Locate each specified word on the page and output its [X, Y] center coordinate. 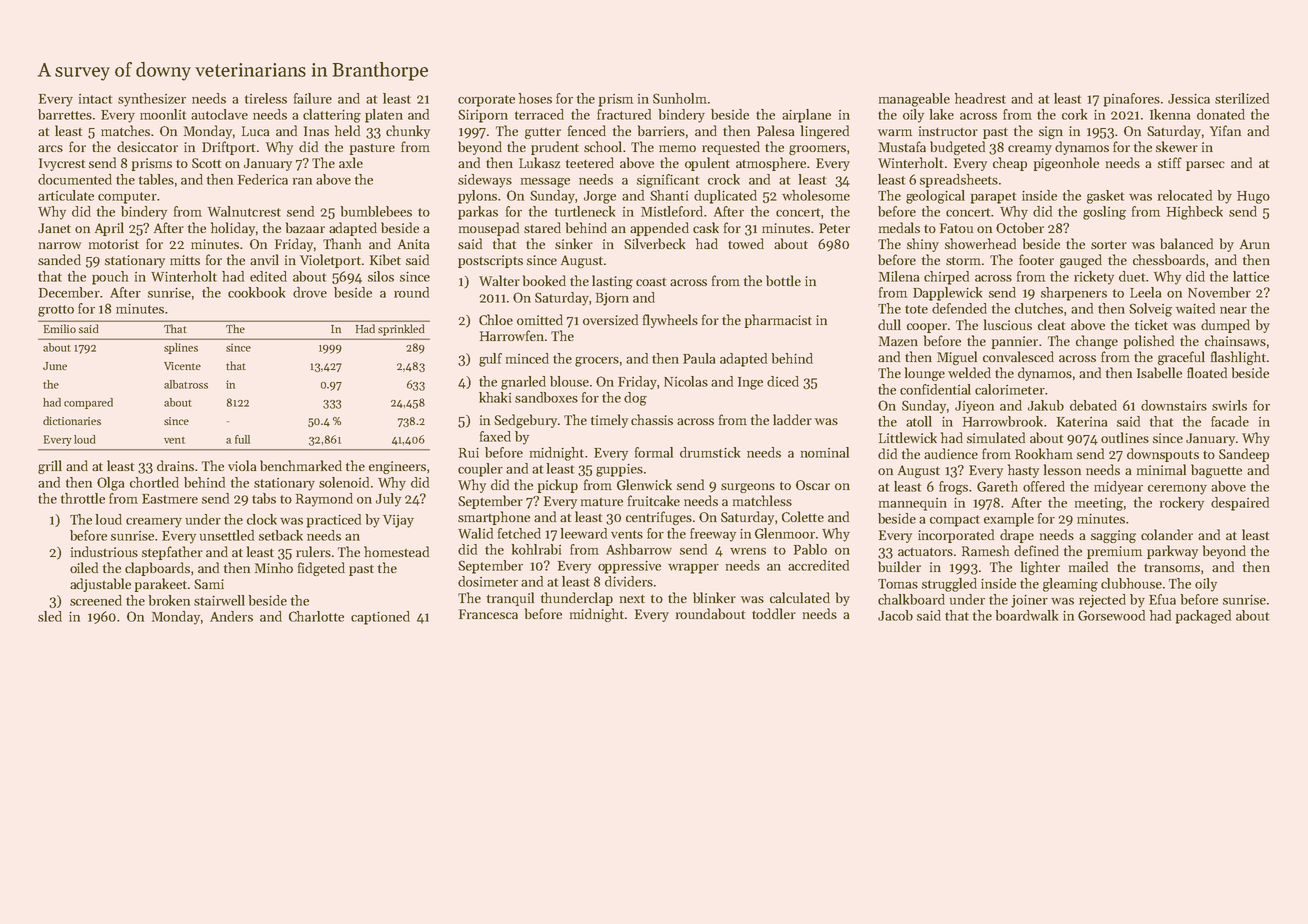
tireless [266, 98]
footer [1036, 259]
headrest [980, 98]
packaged [1203, 617]
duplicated [725, 197]
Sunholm [680, 98]
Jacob [895, 615]
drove [310, 292]
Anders [231, 616]
